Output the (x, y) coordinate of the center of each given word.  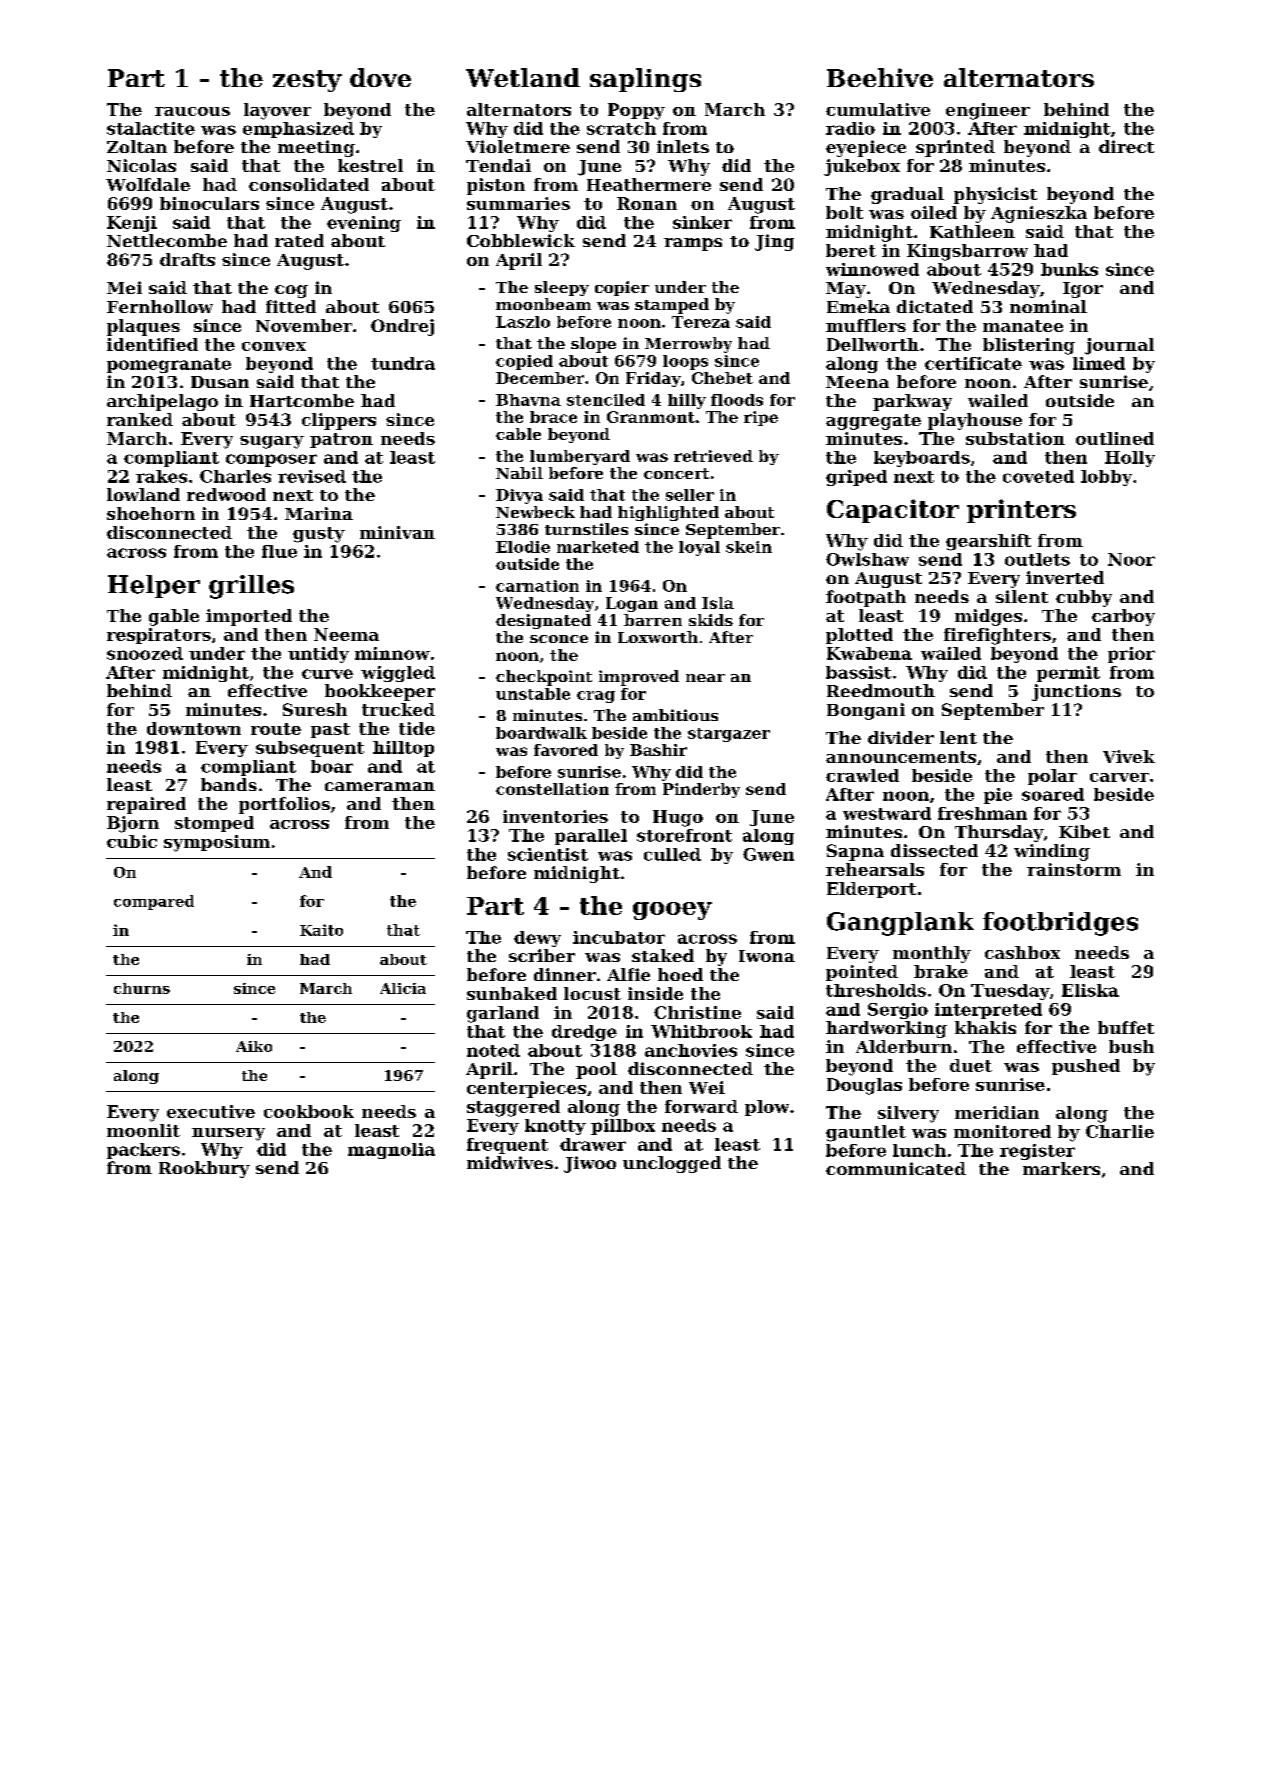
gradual (907, 195)
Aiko (254, 1046)
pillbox (623, 1127)
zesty (307, 81)
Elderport (871, 890)
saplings (645, 80)
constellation (552, 789)
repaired (146, 805)
